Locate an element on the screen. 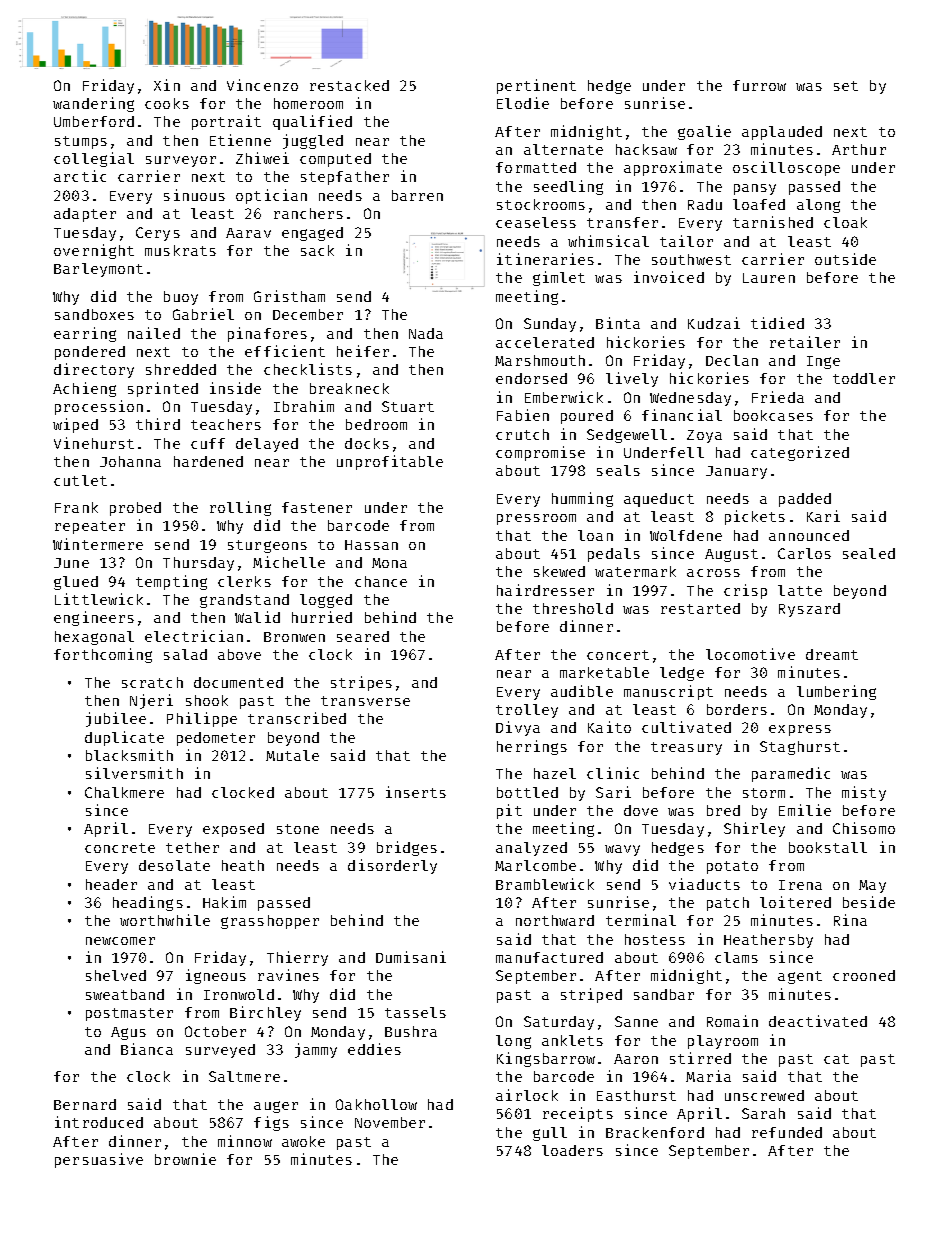 The height and width of the screenshot is (1233, 952). striped is located at coordinates (591, 995).
